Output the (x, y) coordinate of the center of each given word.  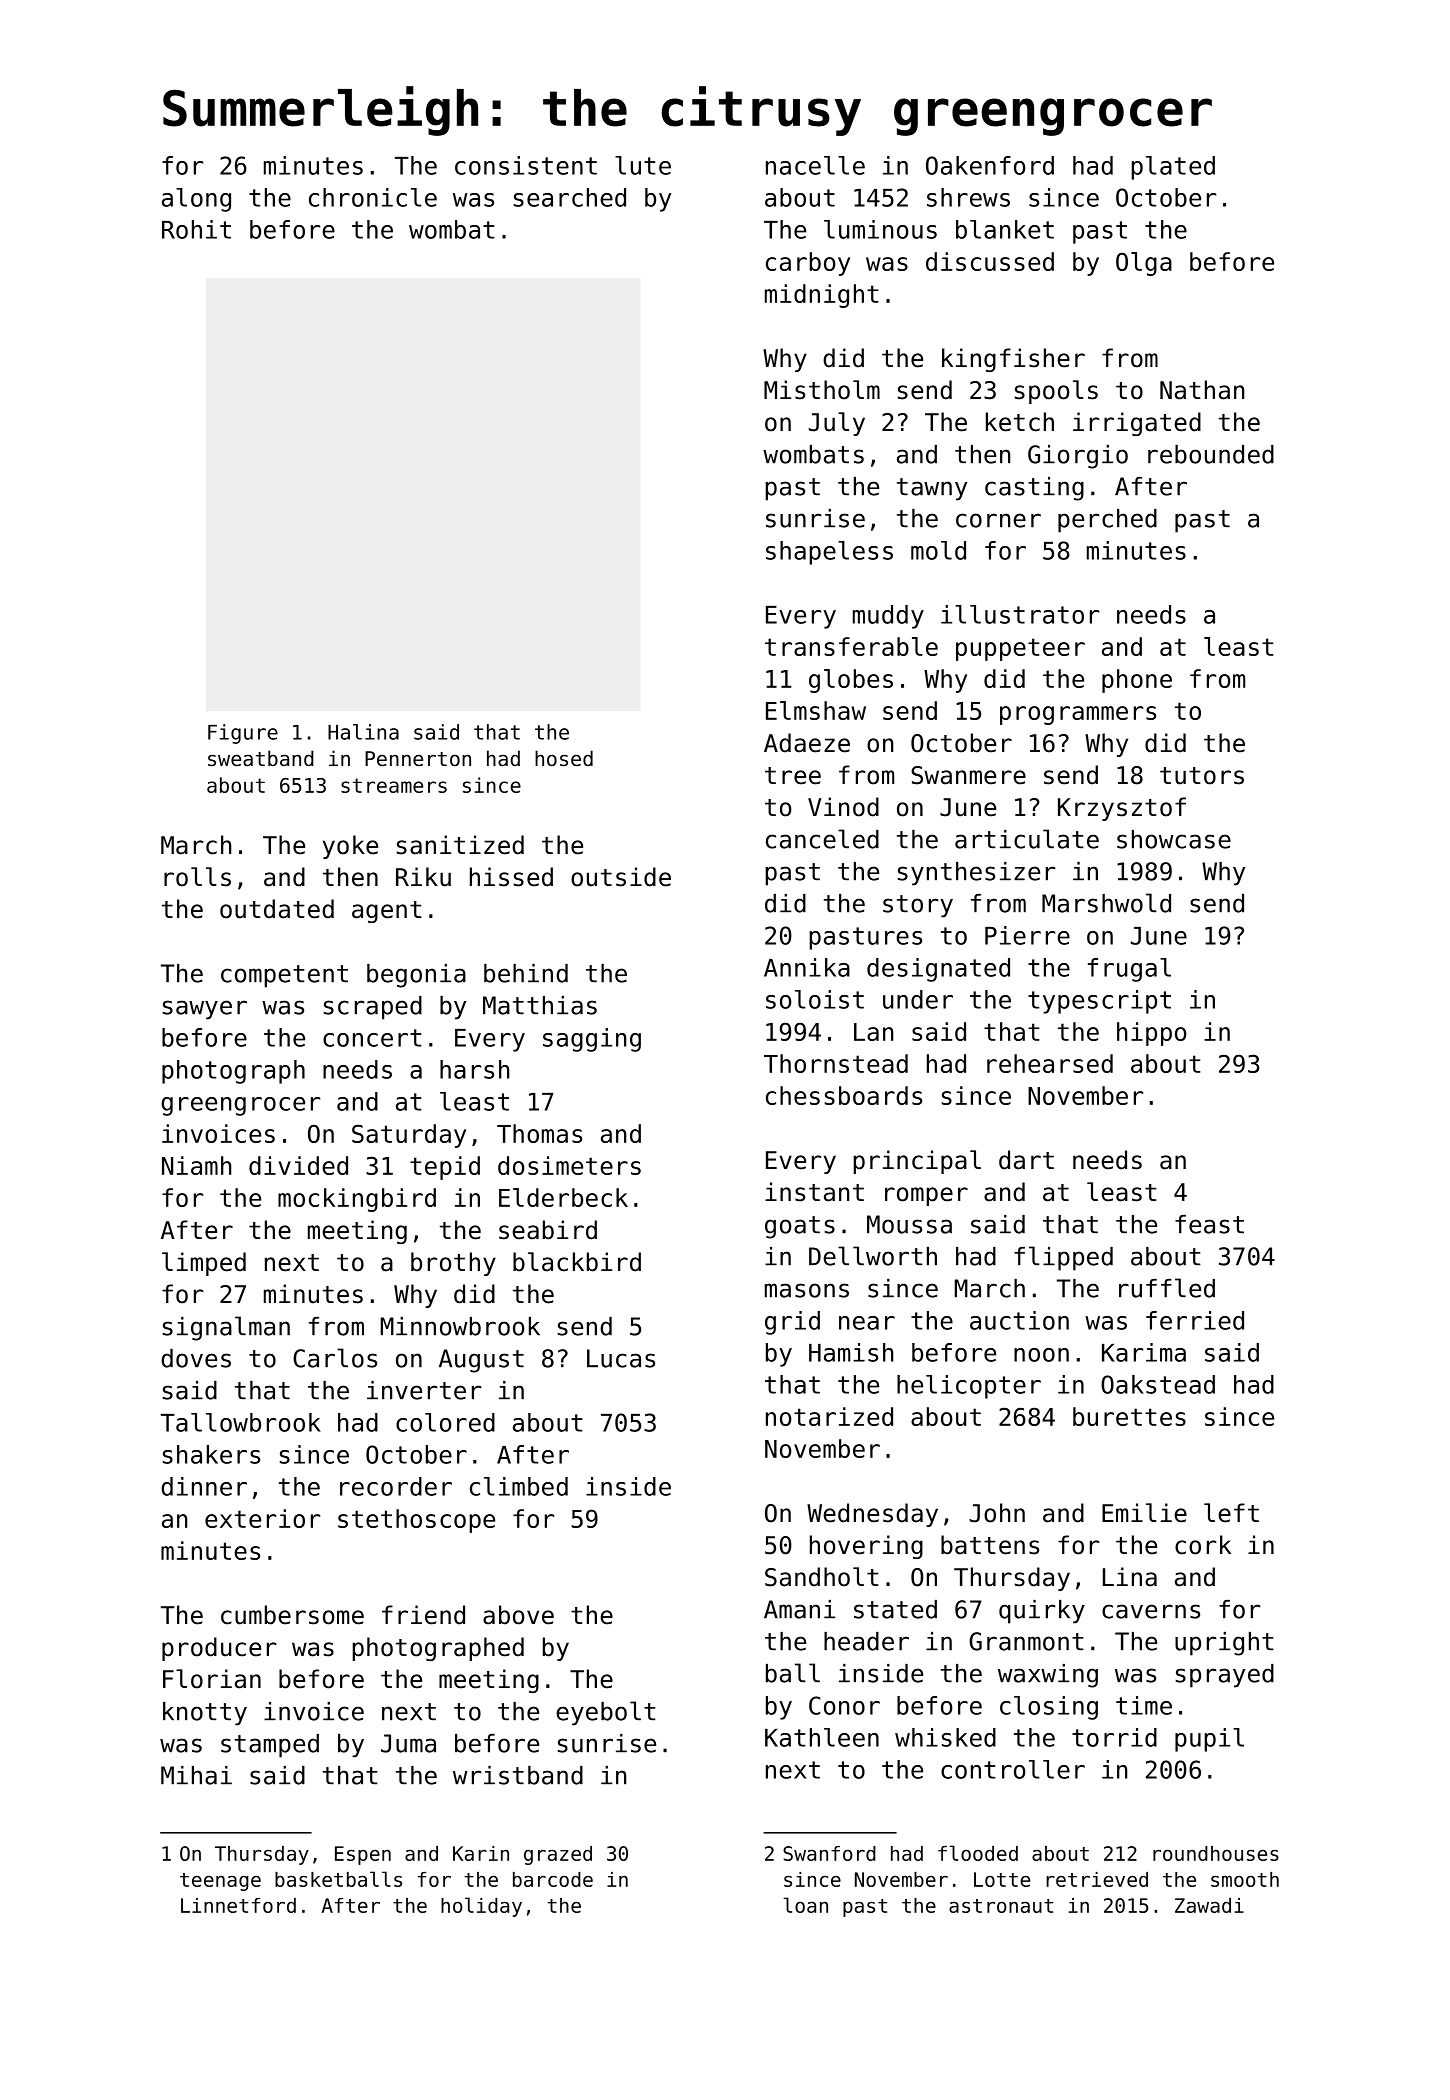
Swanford (829, 1853)
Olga (1144, 264)
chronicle (373, 197)
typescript (1099, 1002)
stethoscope (416, 1521)
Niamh (196, 1165)
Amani (799, 1609)
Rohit (196, 229)
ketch (1020, 422)
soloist (815, 999)
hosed (564, 758)
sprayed (1225, 1676)
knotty (205, 1714)
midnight (822, 296)
